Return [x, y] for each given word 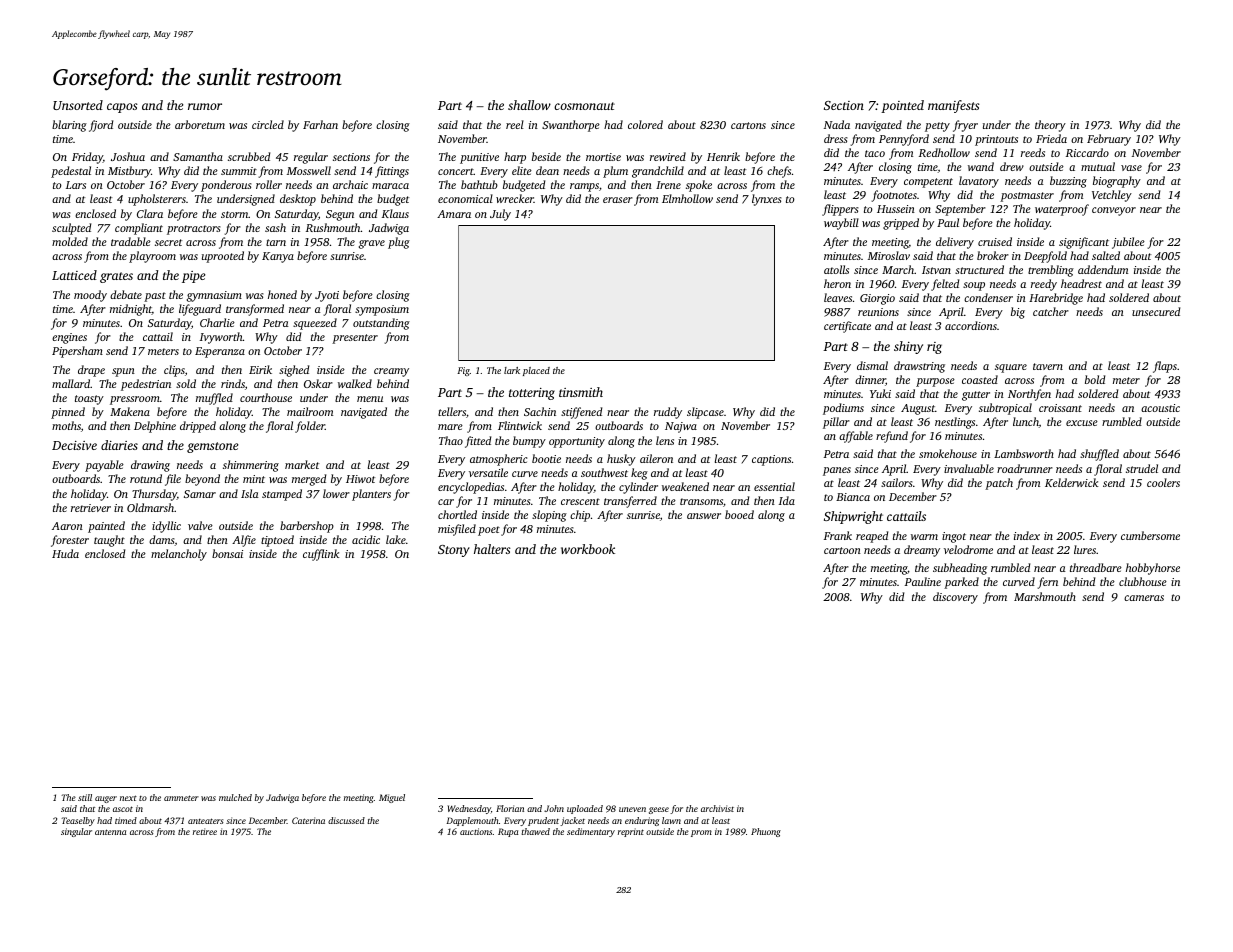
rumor [205, 106]
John [554, 808]
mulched [235, 797]
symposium [382, 310]
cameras [1144, 598]
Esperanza [220, 352]
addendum [1103, 269]
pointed [902, 106]
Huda [65, 553]
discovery [955, 598]
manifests [954, 106]
